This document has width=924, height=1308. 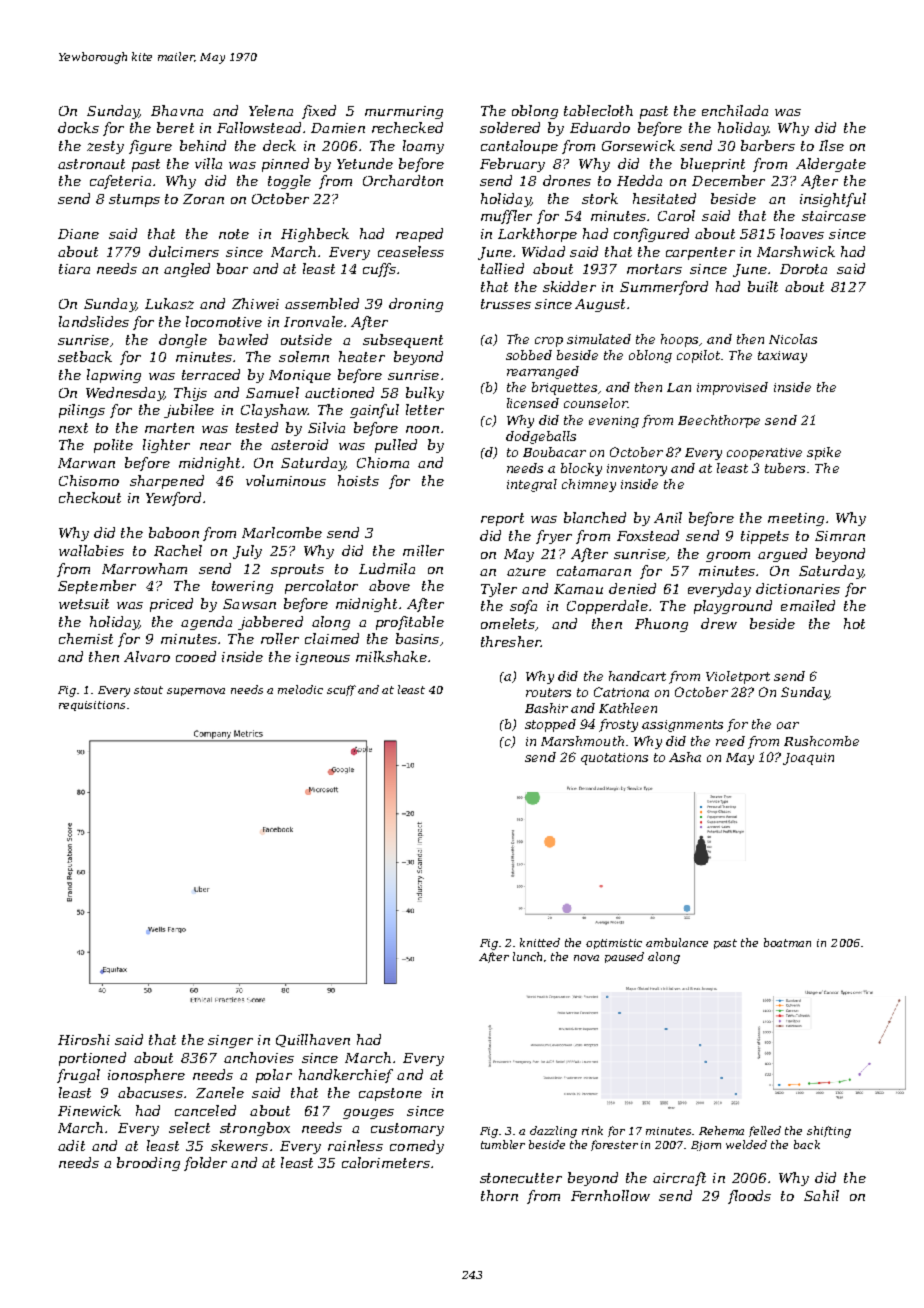 What do you see at coordinates (86, 638) in the document?
I see `chemist` at bounding box center [86, 638].
